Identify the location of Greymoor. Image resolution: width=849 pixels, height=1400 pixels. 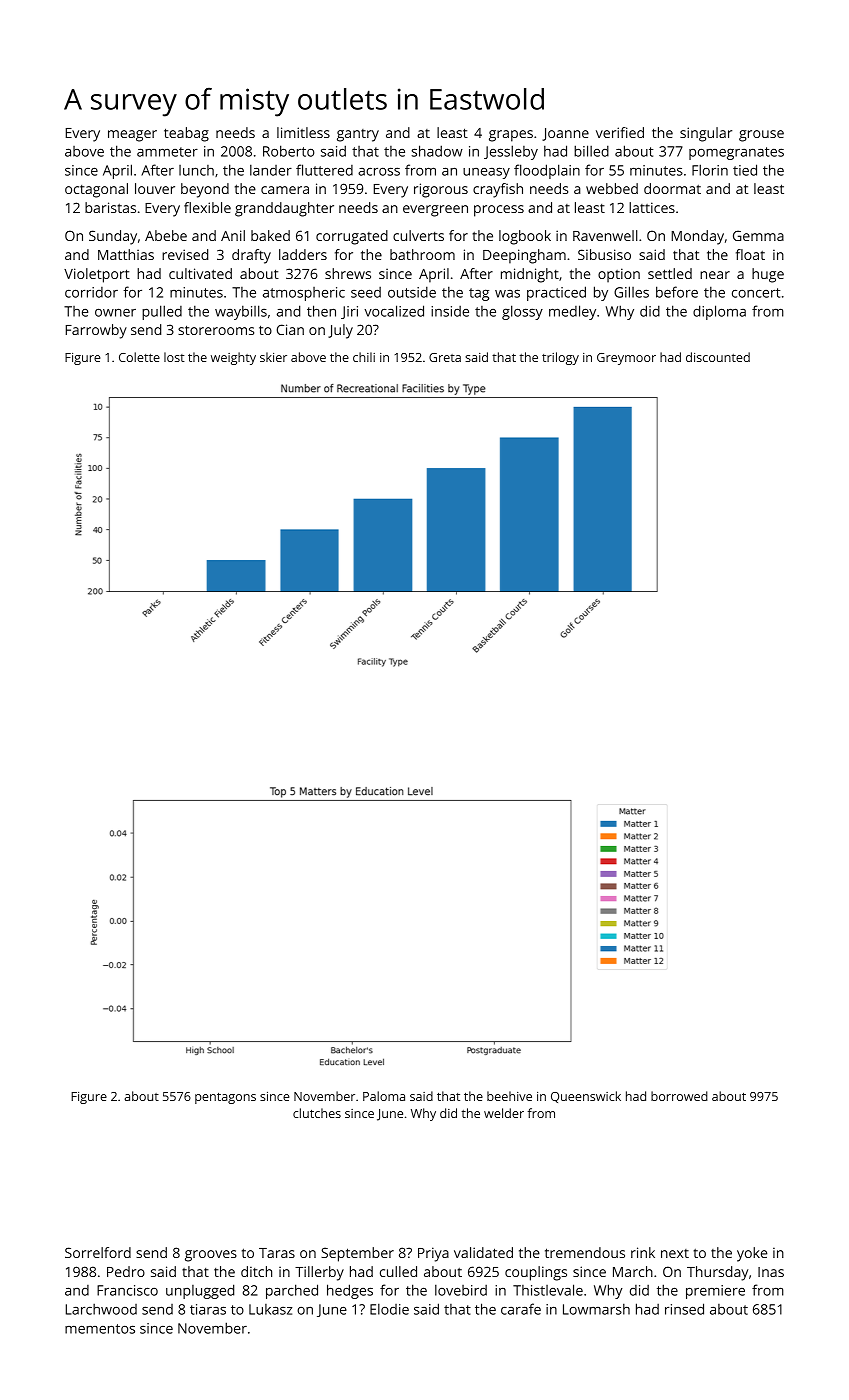
(626, 359).
